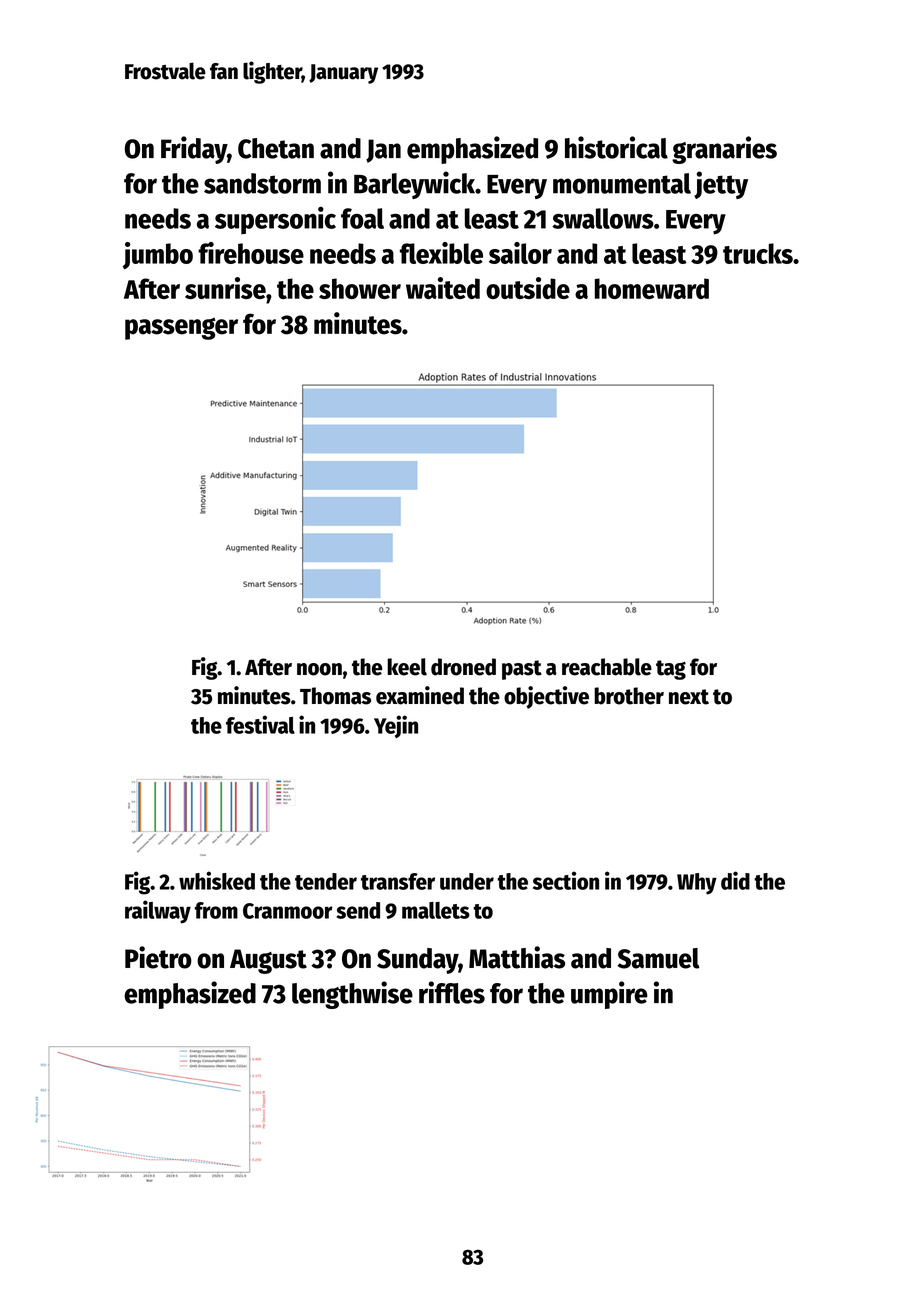 The image size is (924, 1311). Describe the element at coordinates (225, 288) in the screenshot. I see `sunrise` at that location.
